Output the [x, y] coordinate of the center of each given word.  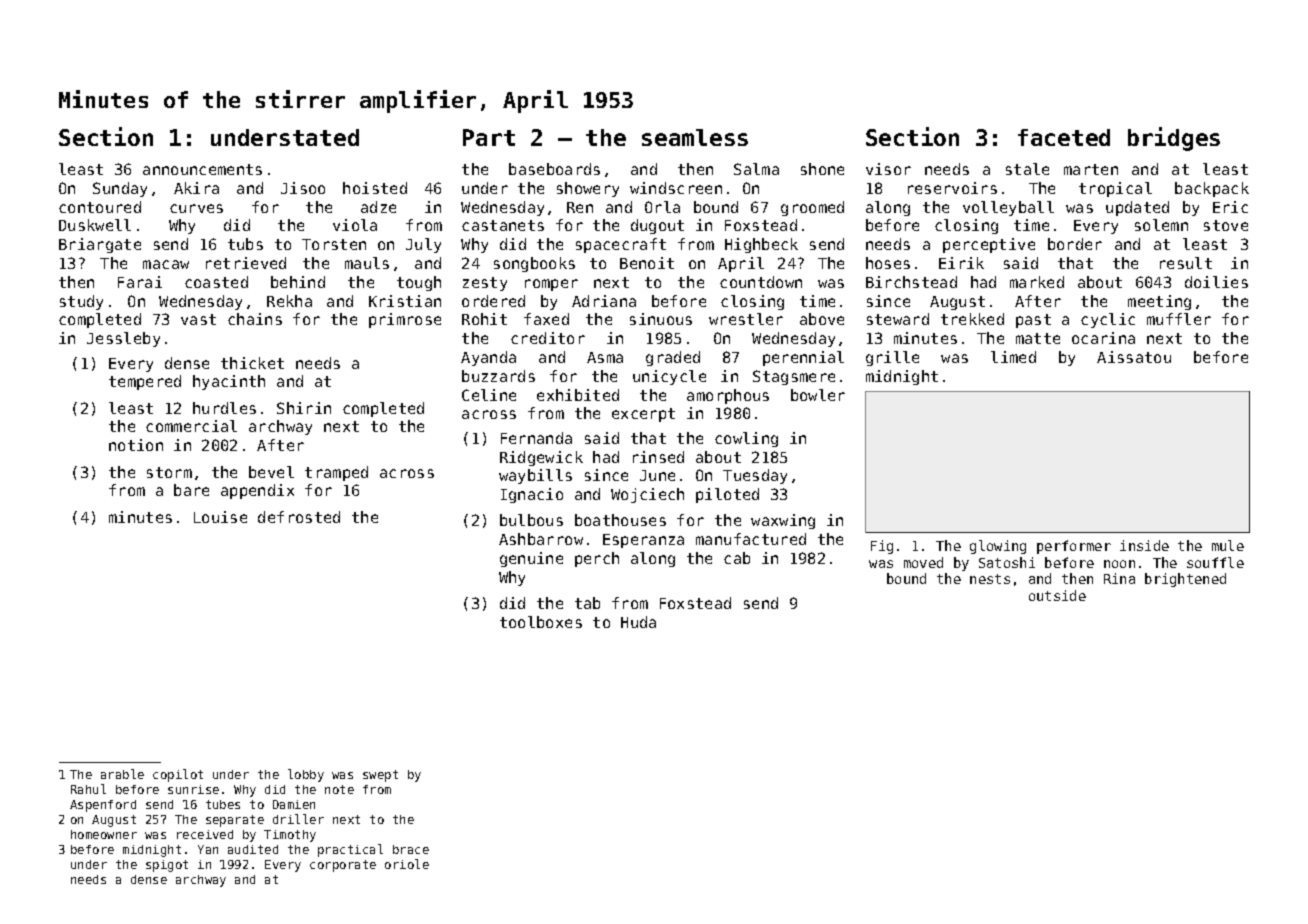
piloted [727, 495]
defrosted [299, 517]
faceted [1064, 137]
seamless [695, 137]
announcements [202, 169]
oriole [407, 864]
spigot [167, 866]
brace [411, 849]
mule [1228, 545]
